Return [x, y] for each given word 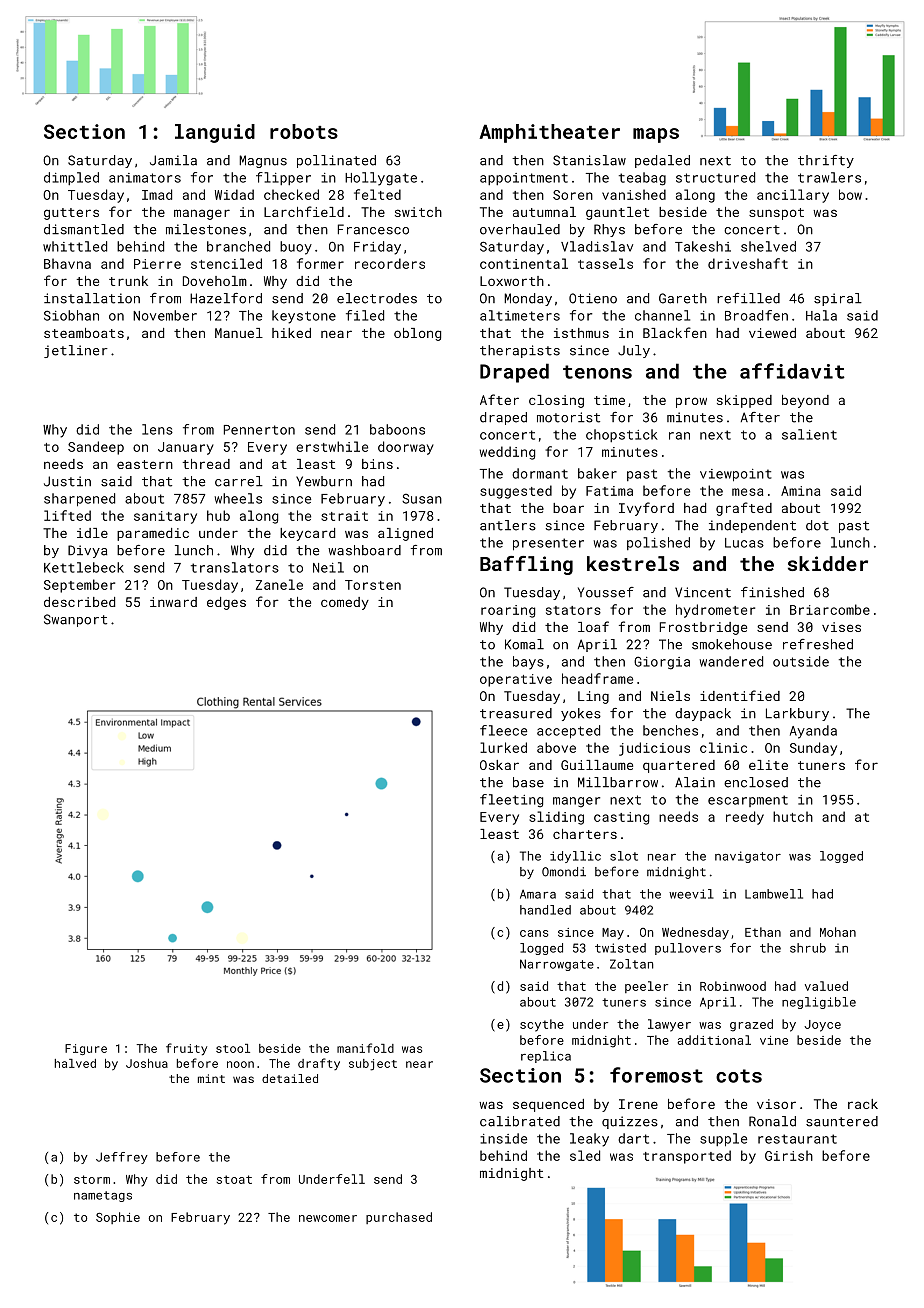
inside [503, 1138]
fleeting [511, 801]
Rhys [609, 230]
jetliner [76, 351]
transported [687, 1157]
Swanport [75, 620]
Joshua [147, 1063]
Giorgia [662, 663]
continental [524, 263]
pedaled [662, 161]
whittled [75, 246]
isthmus [581, 333]
